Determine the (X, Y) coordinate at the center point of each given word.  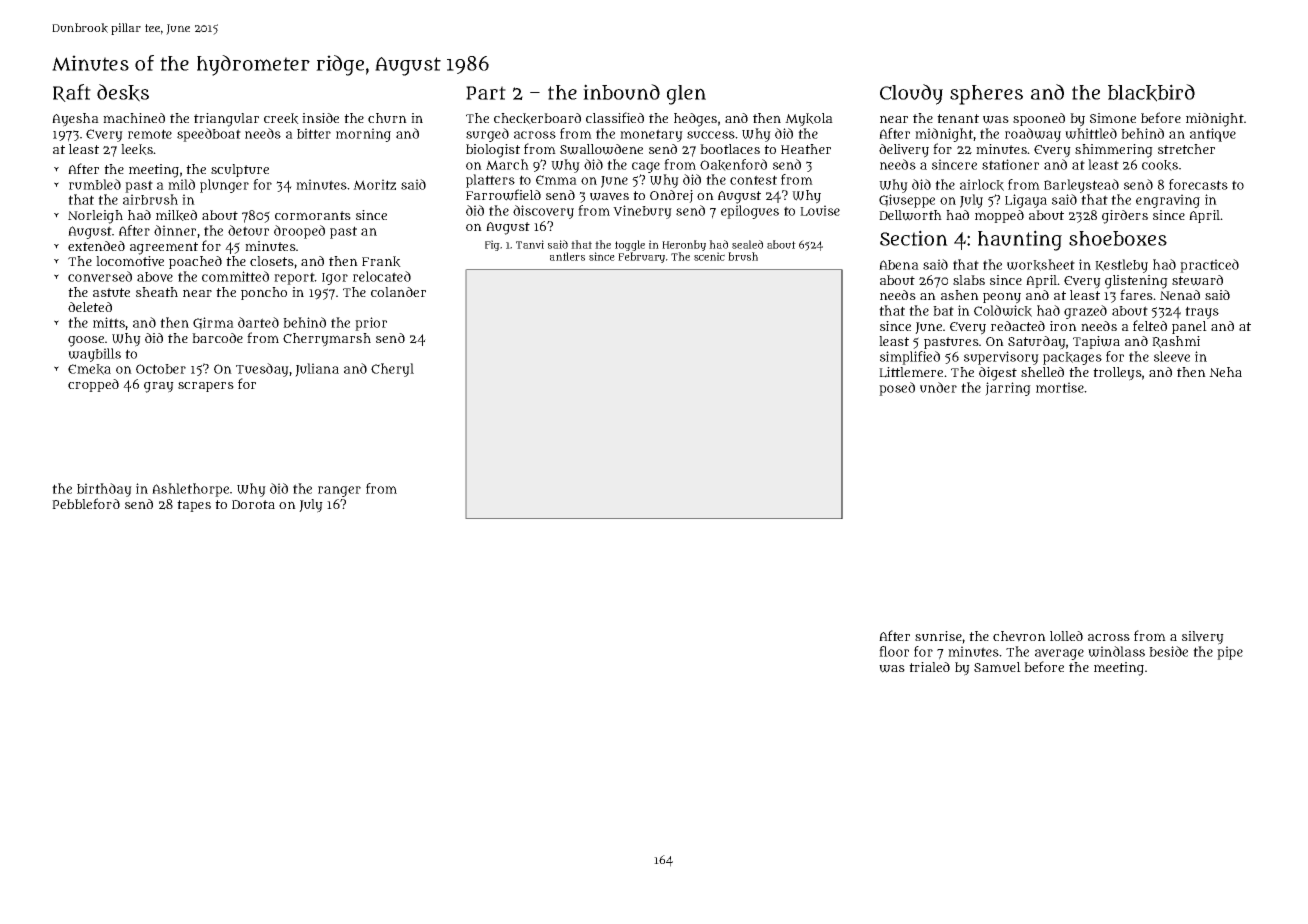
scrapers (206, 387)
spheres (986, 95)
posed (897, 389)
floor (894, 651)
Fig (492, 245)
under (938, 387)
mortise (1060, 387)
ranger (339, 491)
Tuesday (262, 370)
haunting (1020, 240)
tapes (194, 506)
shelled (1042, 372)
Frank (381, 261)
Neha (1225, 372)
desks (123, 93)
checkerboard (537, 118)
